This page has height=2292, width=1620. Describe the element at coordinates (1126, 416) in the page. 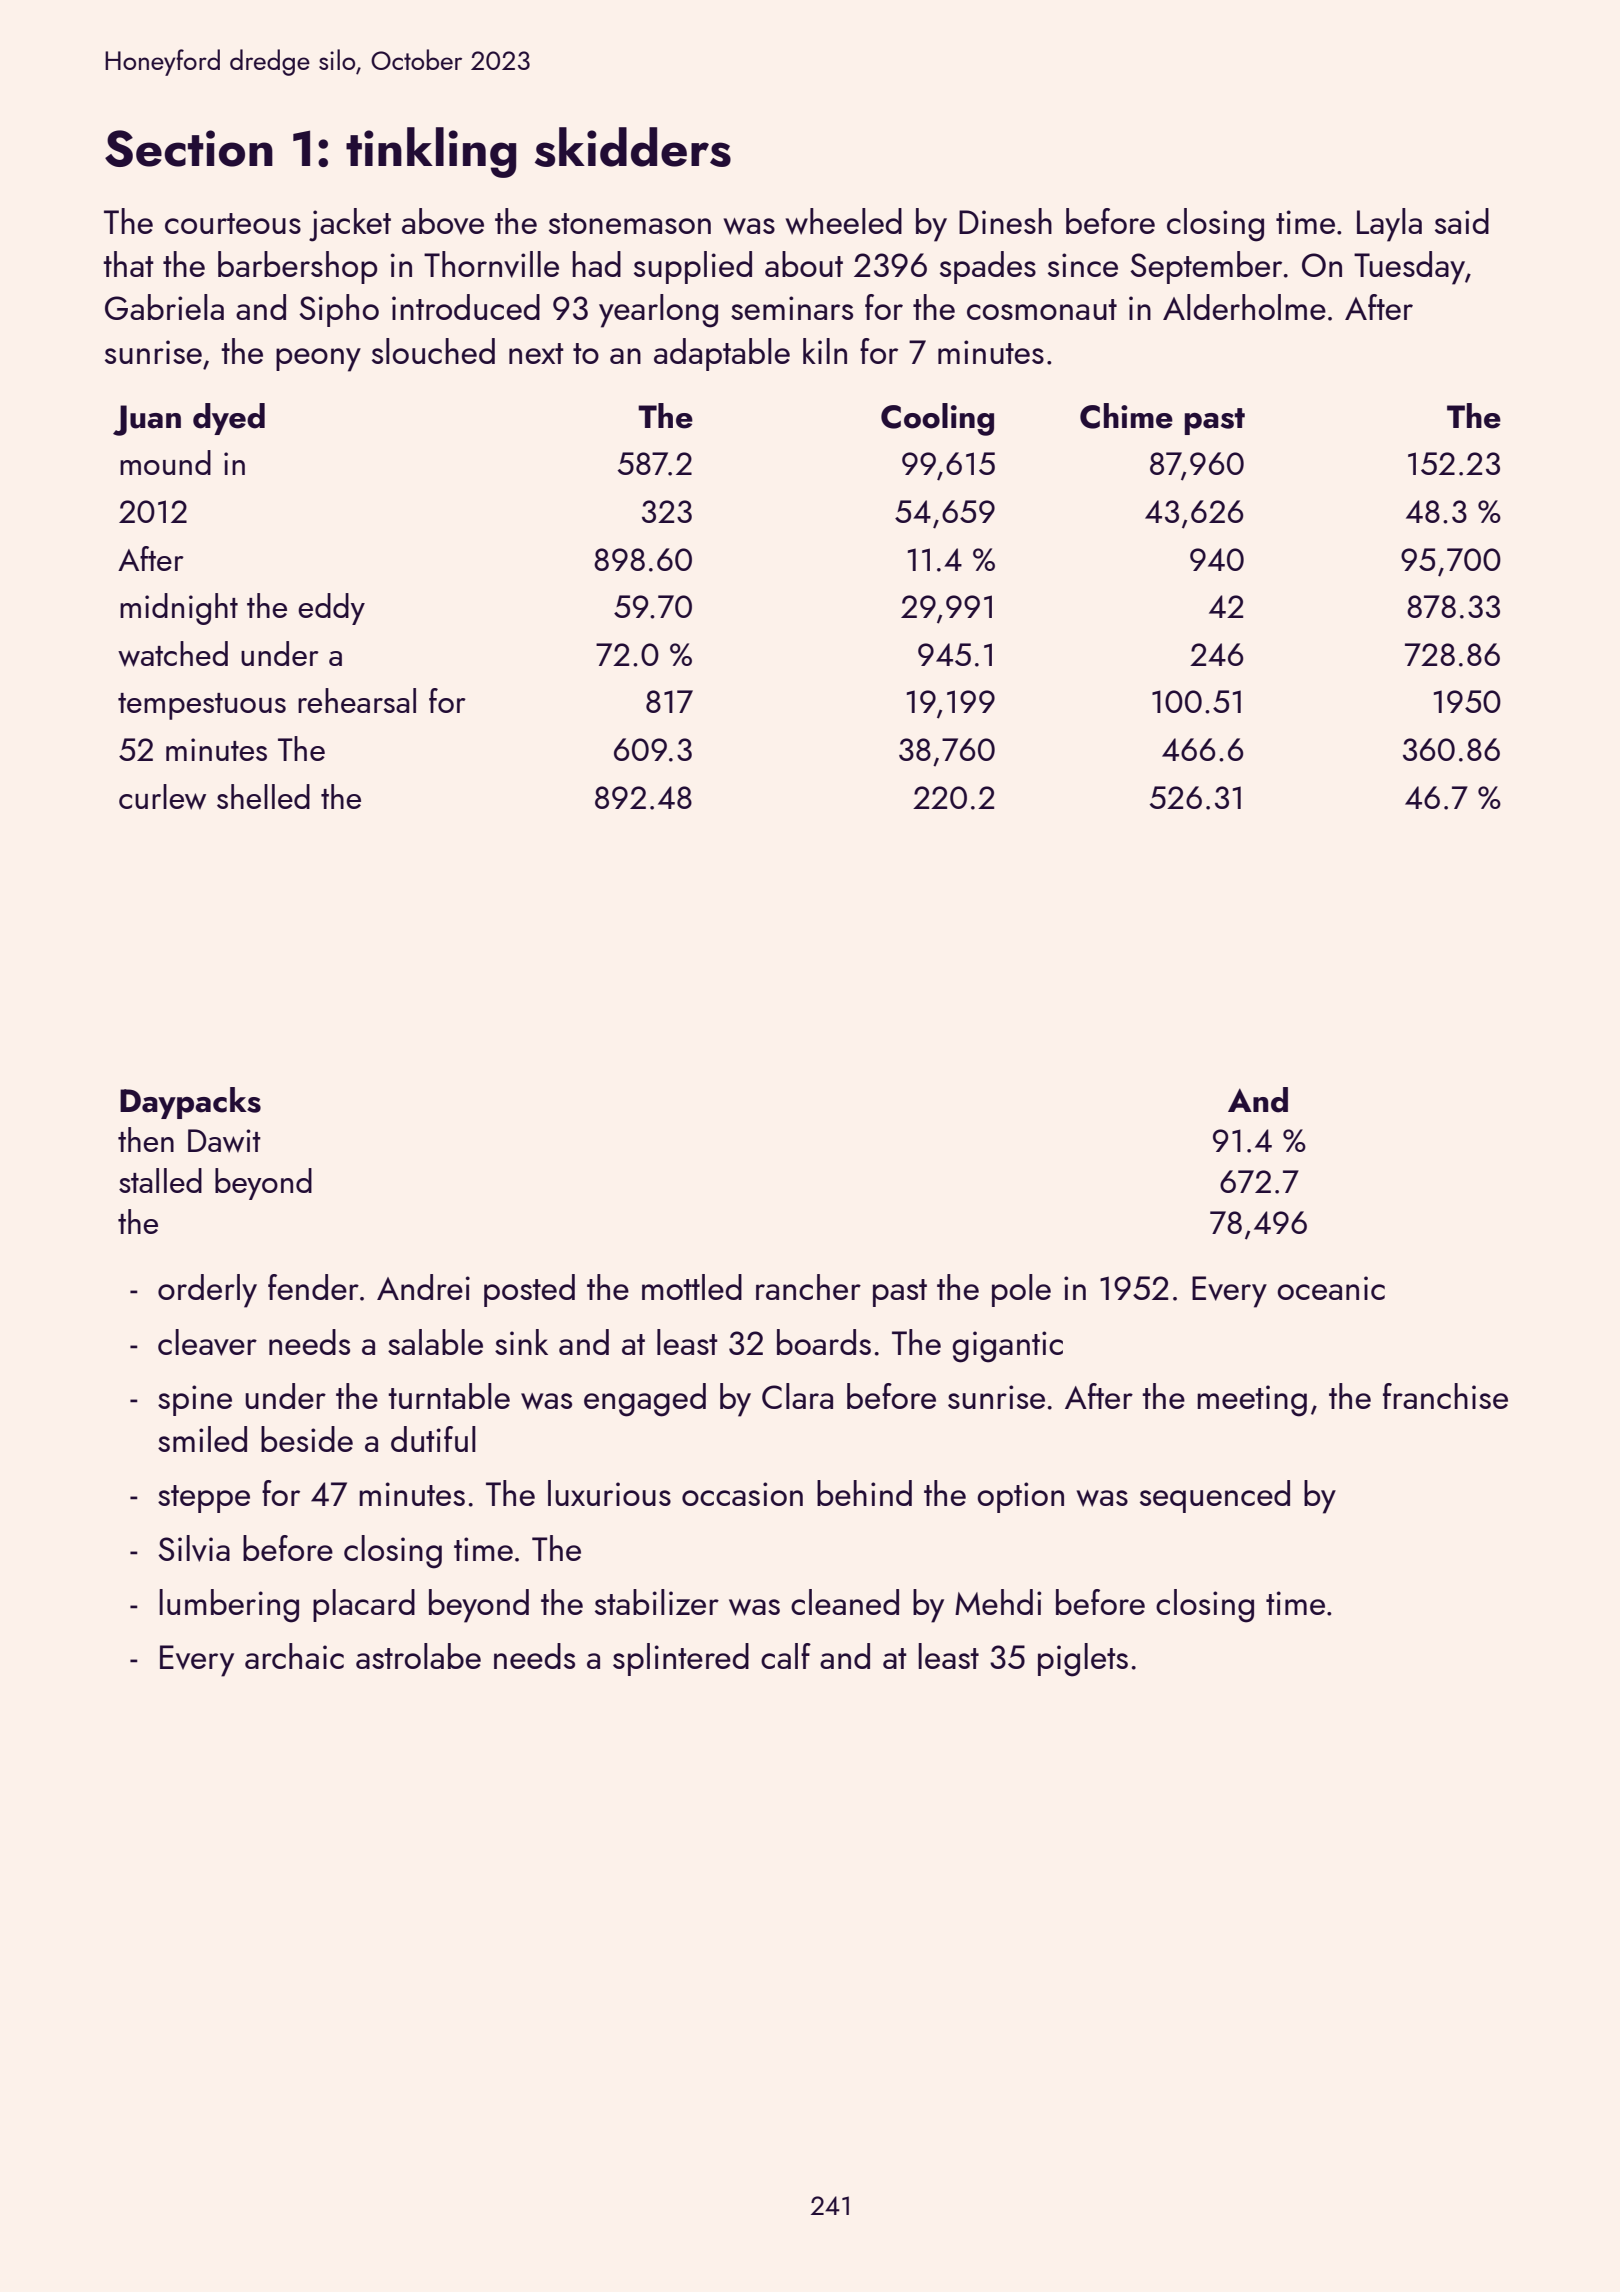

I see `Chime` at that location.
